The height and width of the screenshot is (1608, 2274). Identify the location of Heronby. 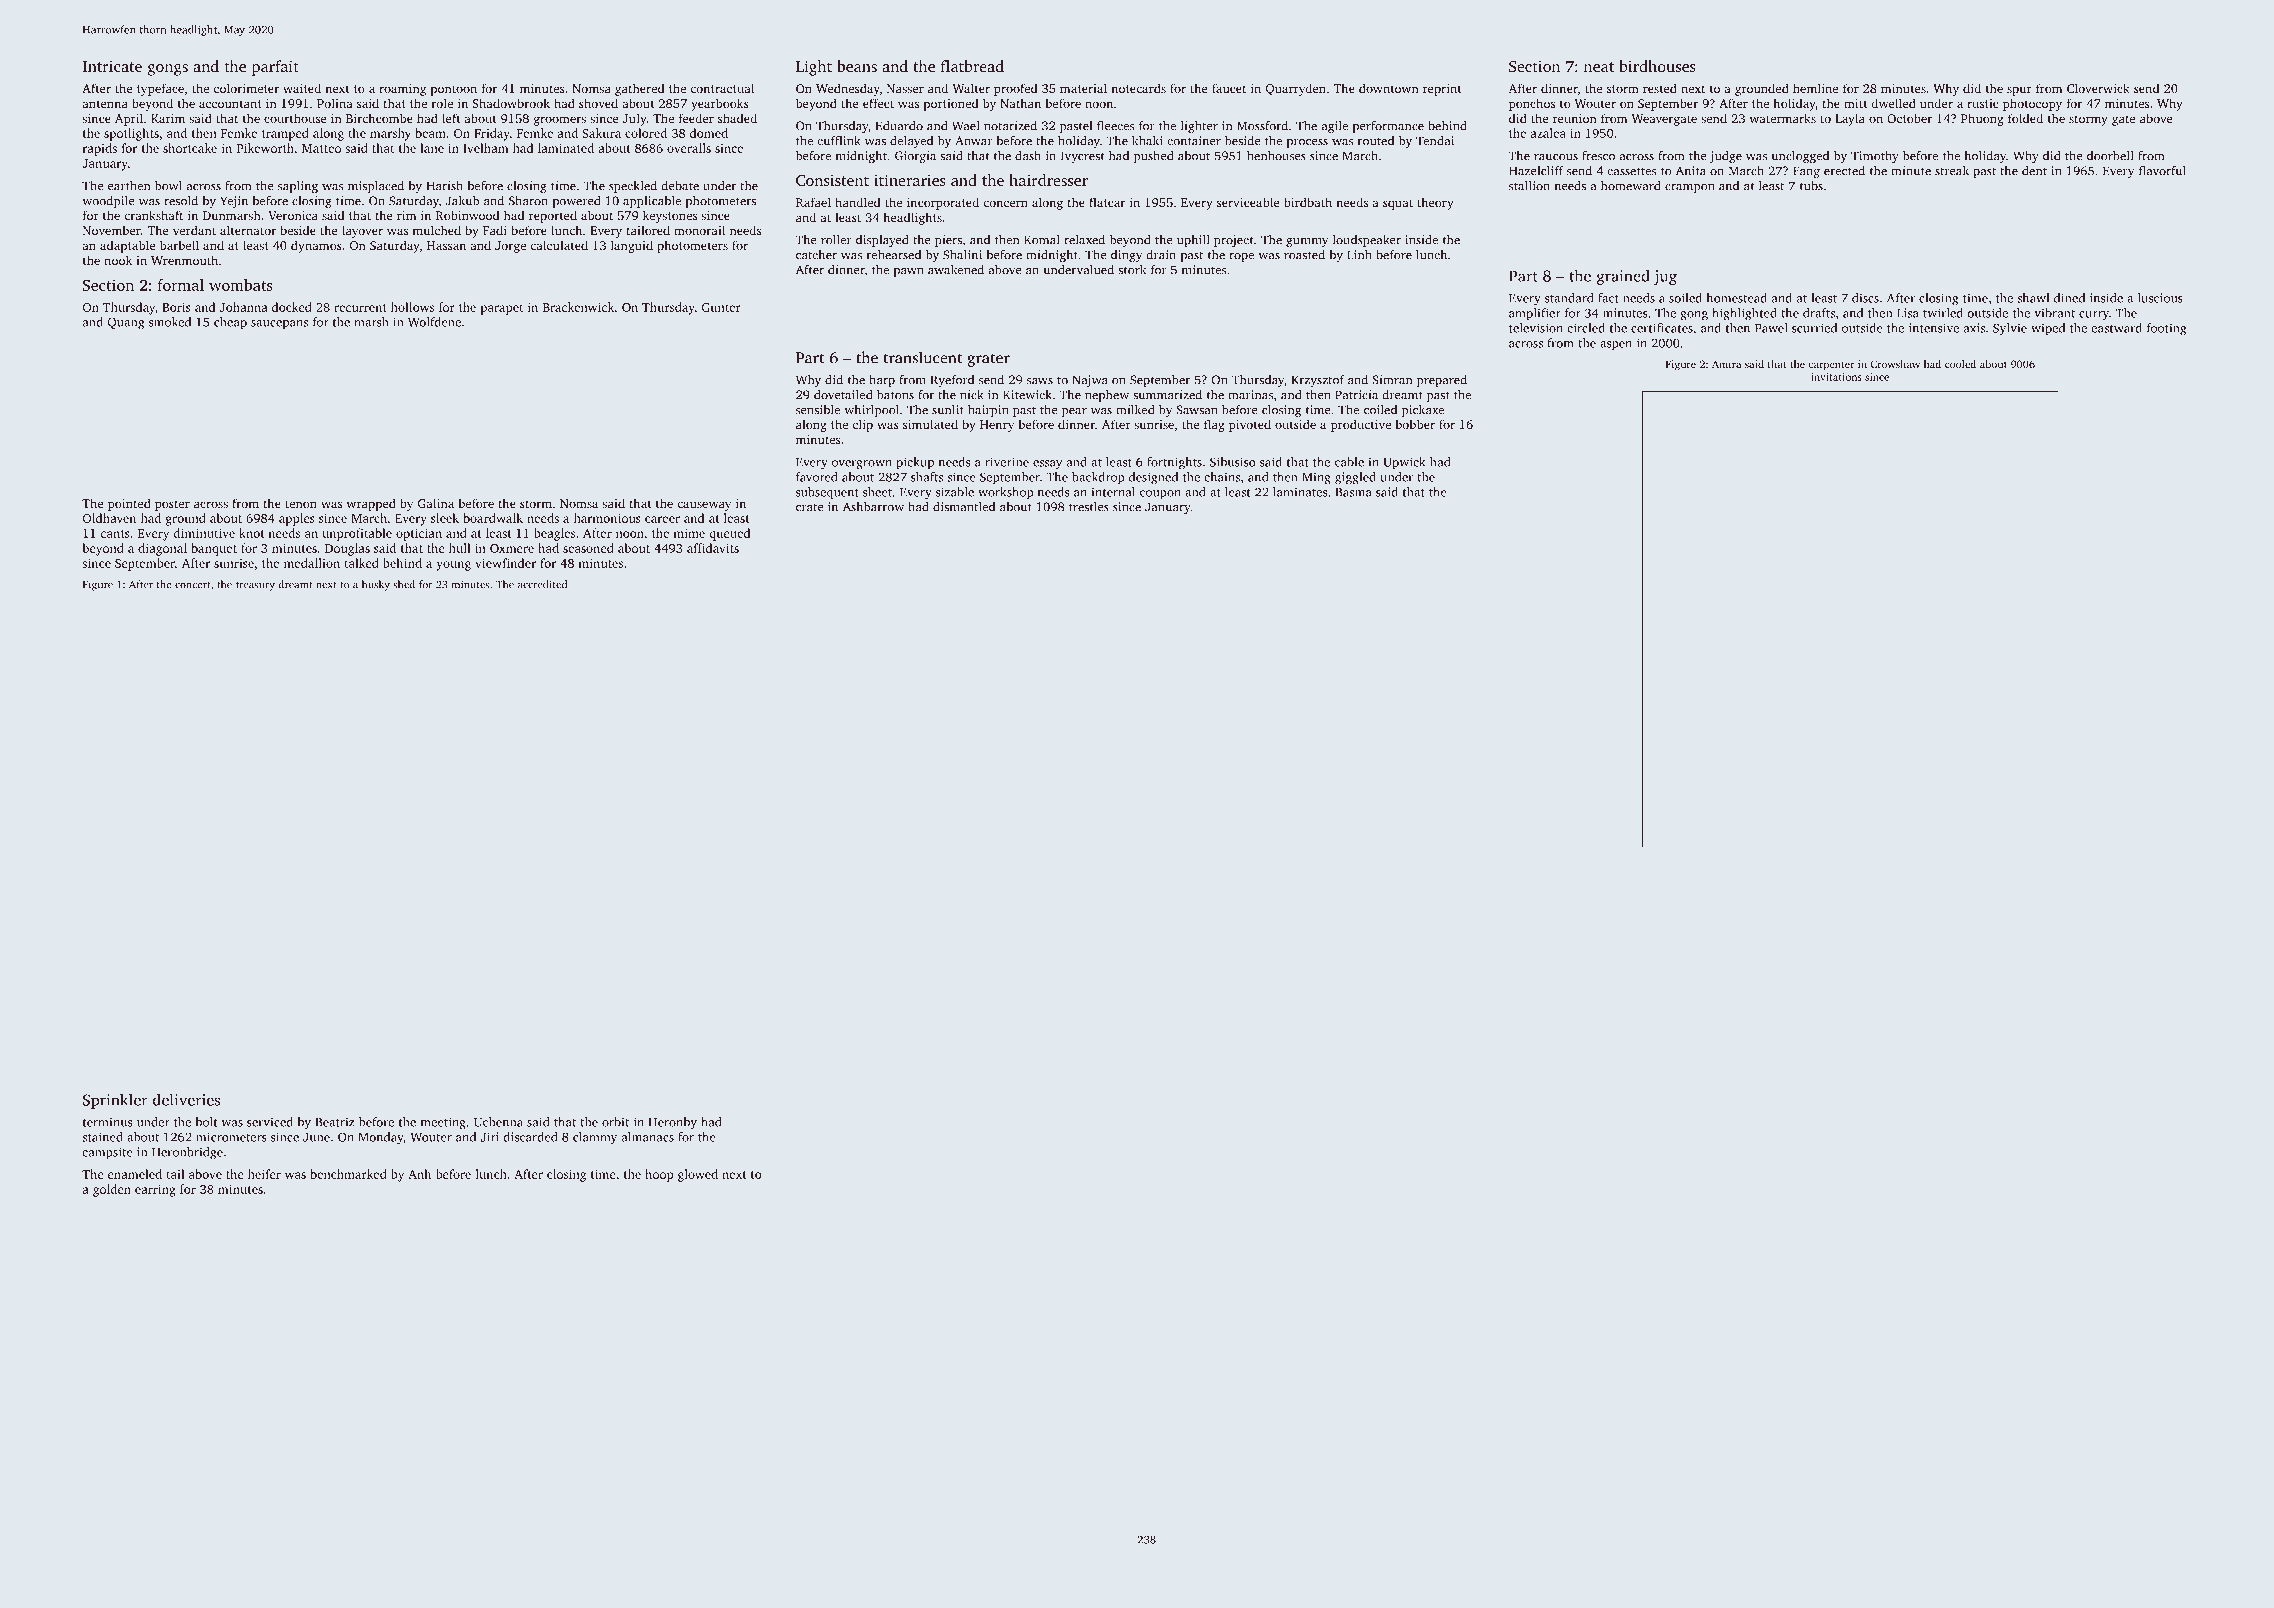
(672, 1123).
